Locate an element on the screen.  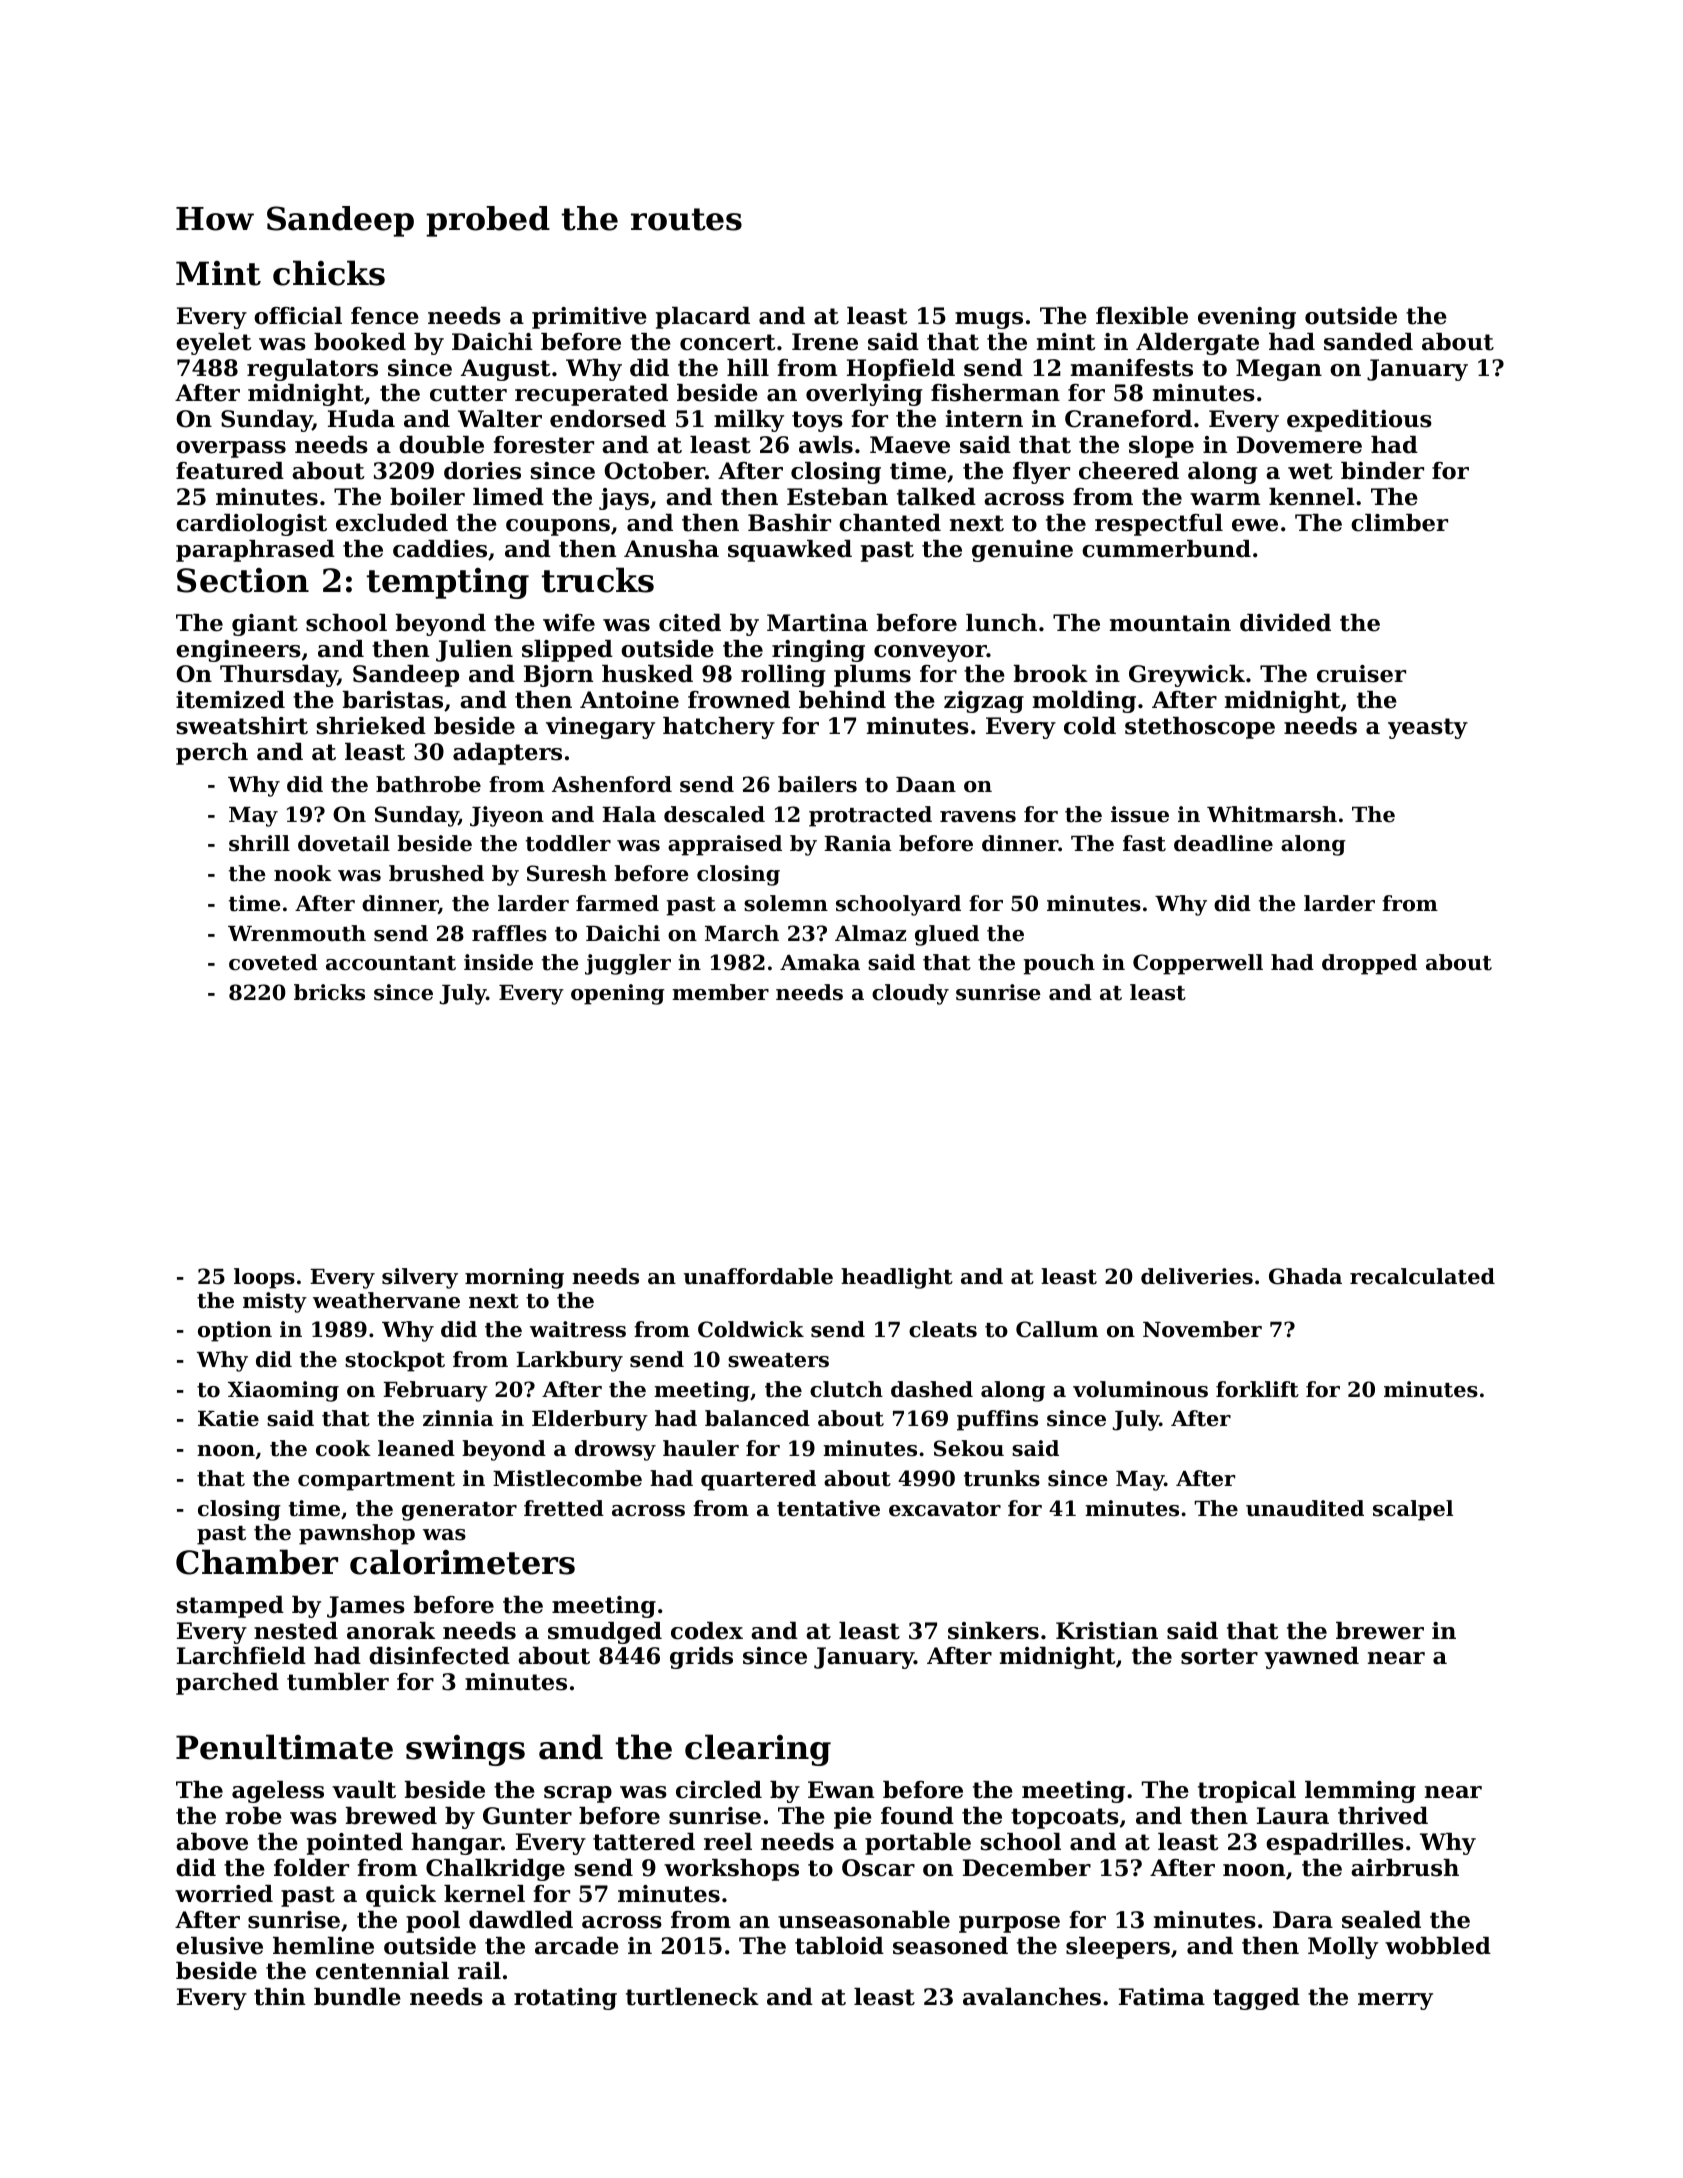
Hala is located at coordinates (629, 814).
